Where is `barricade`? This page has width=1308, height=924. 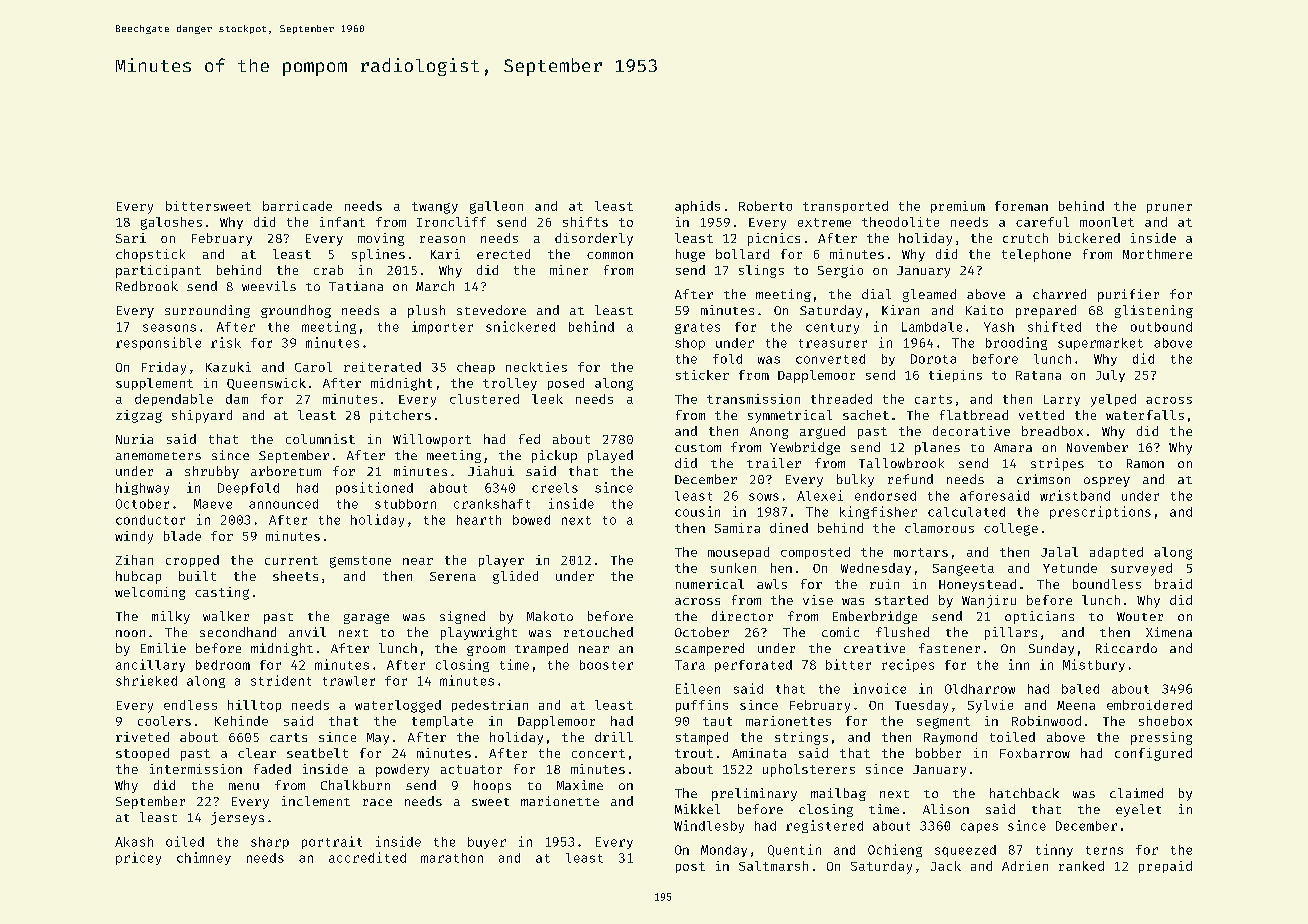
barricade is located at coordinates (297, 206).
